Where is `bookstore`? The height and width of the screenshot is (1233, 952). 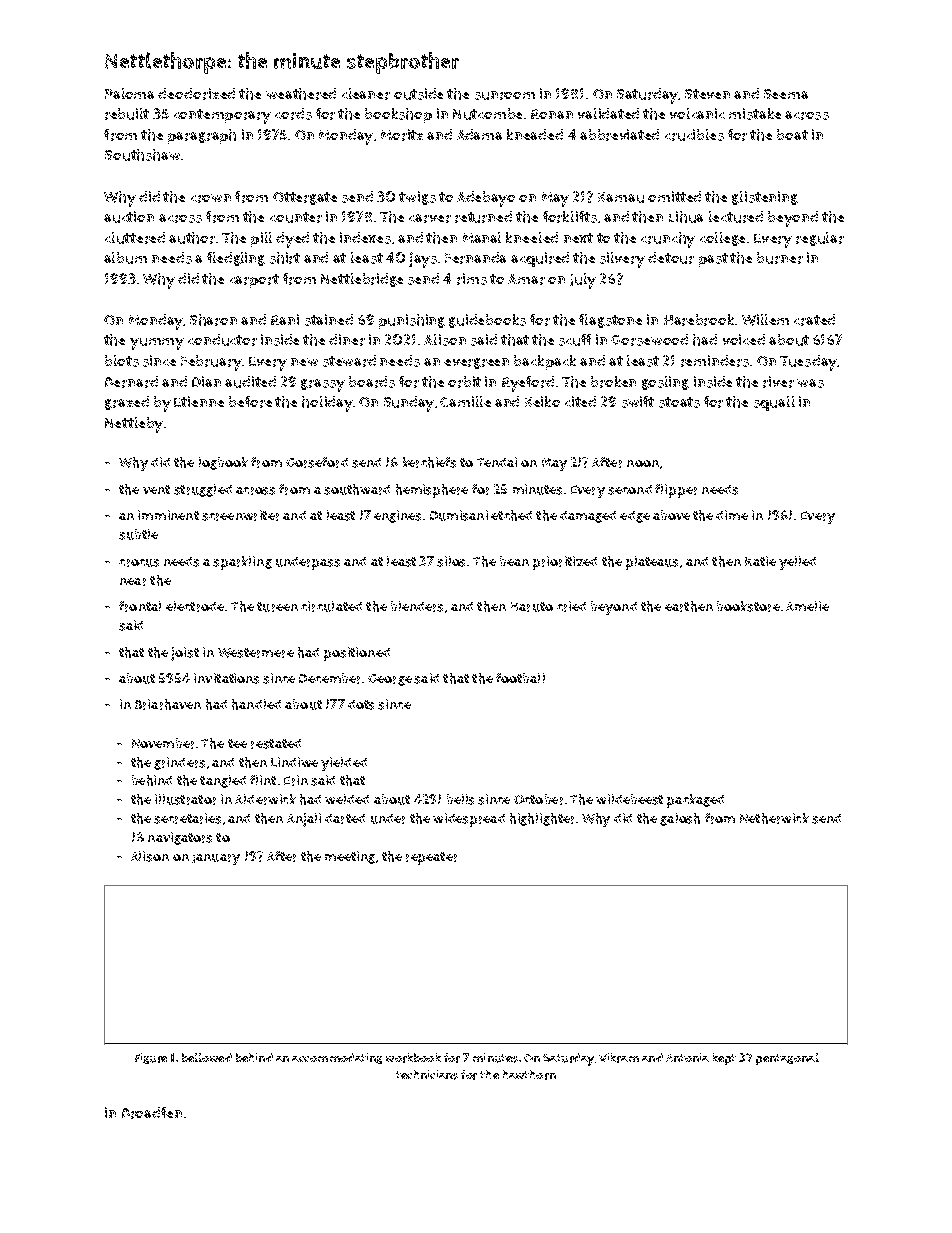
bookstore is located at coordinates (748, 606).
